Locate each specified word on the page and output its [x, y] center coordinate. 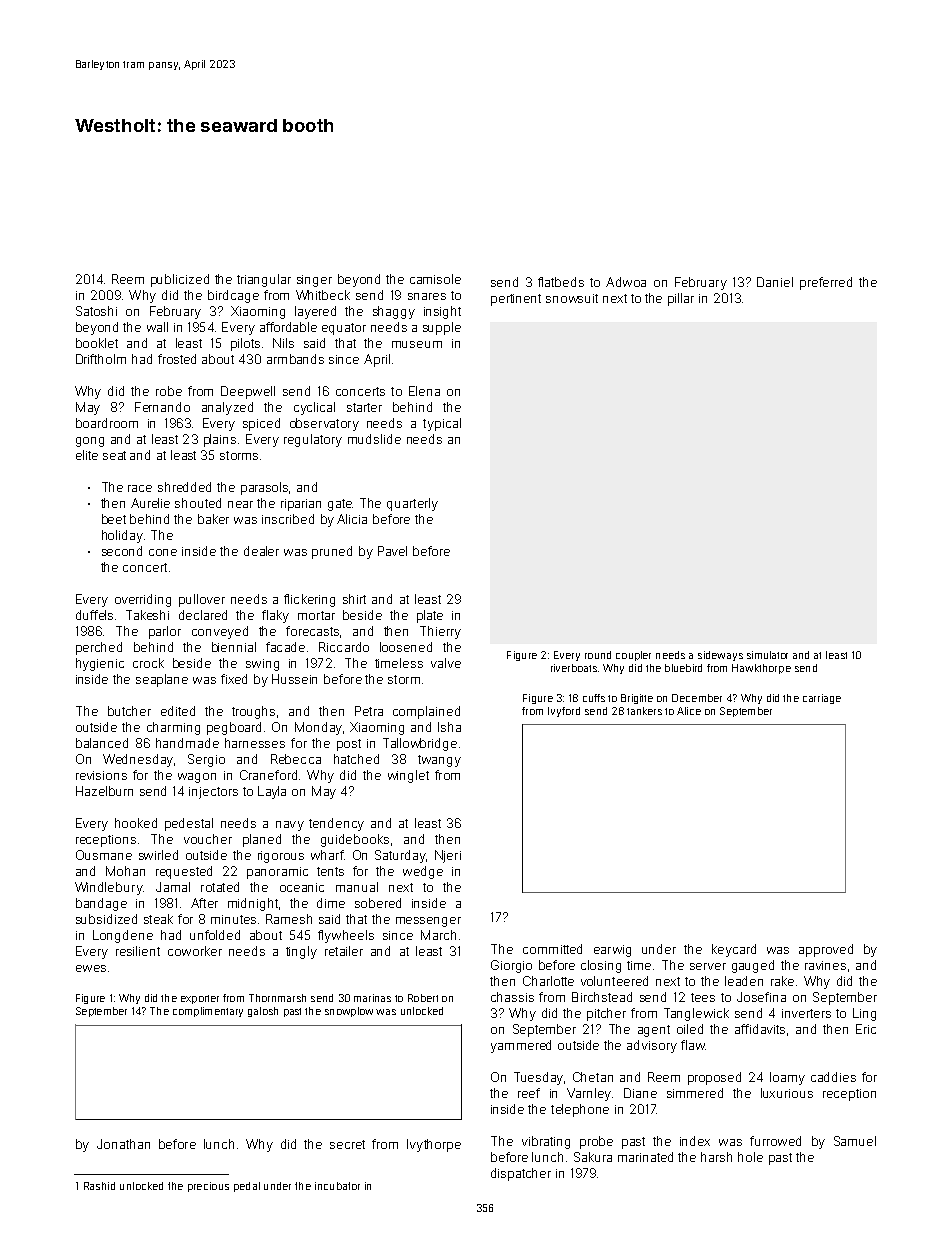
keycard [734, 950]
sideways [720, 656]
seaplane [162, 680]
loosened [406, 647]
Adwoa [626, 282]
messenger [428, 922]
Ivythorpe [434, 1145]
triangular [264, 280]
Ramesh [289, 919]
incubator [337, 1186]
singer [314, 281]
